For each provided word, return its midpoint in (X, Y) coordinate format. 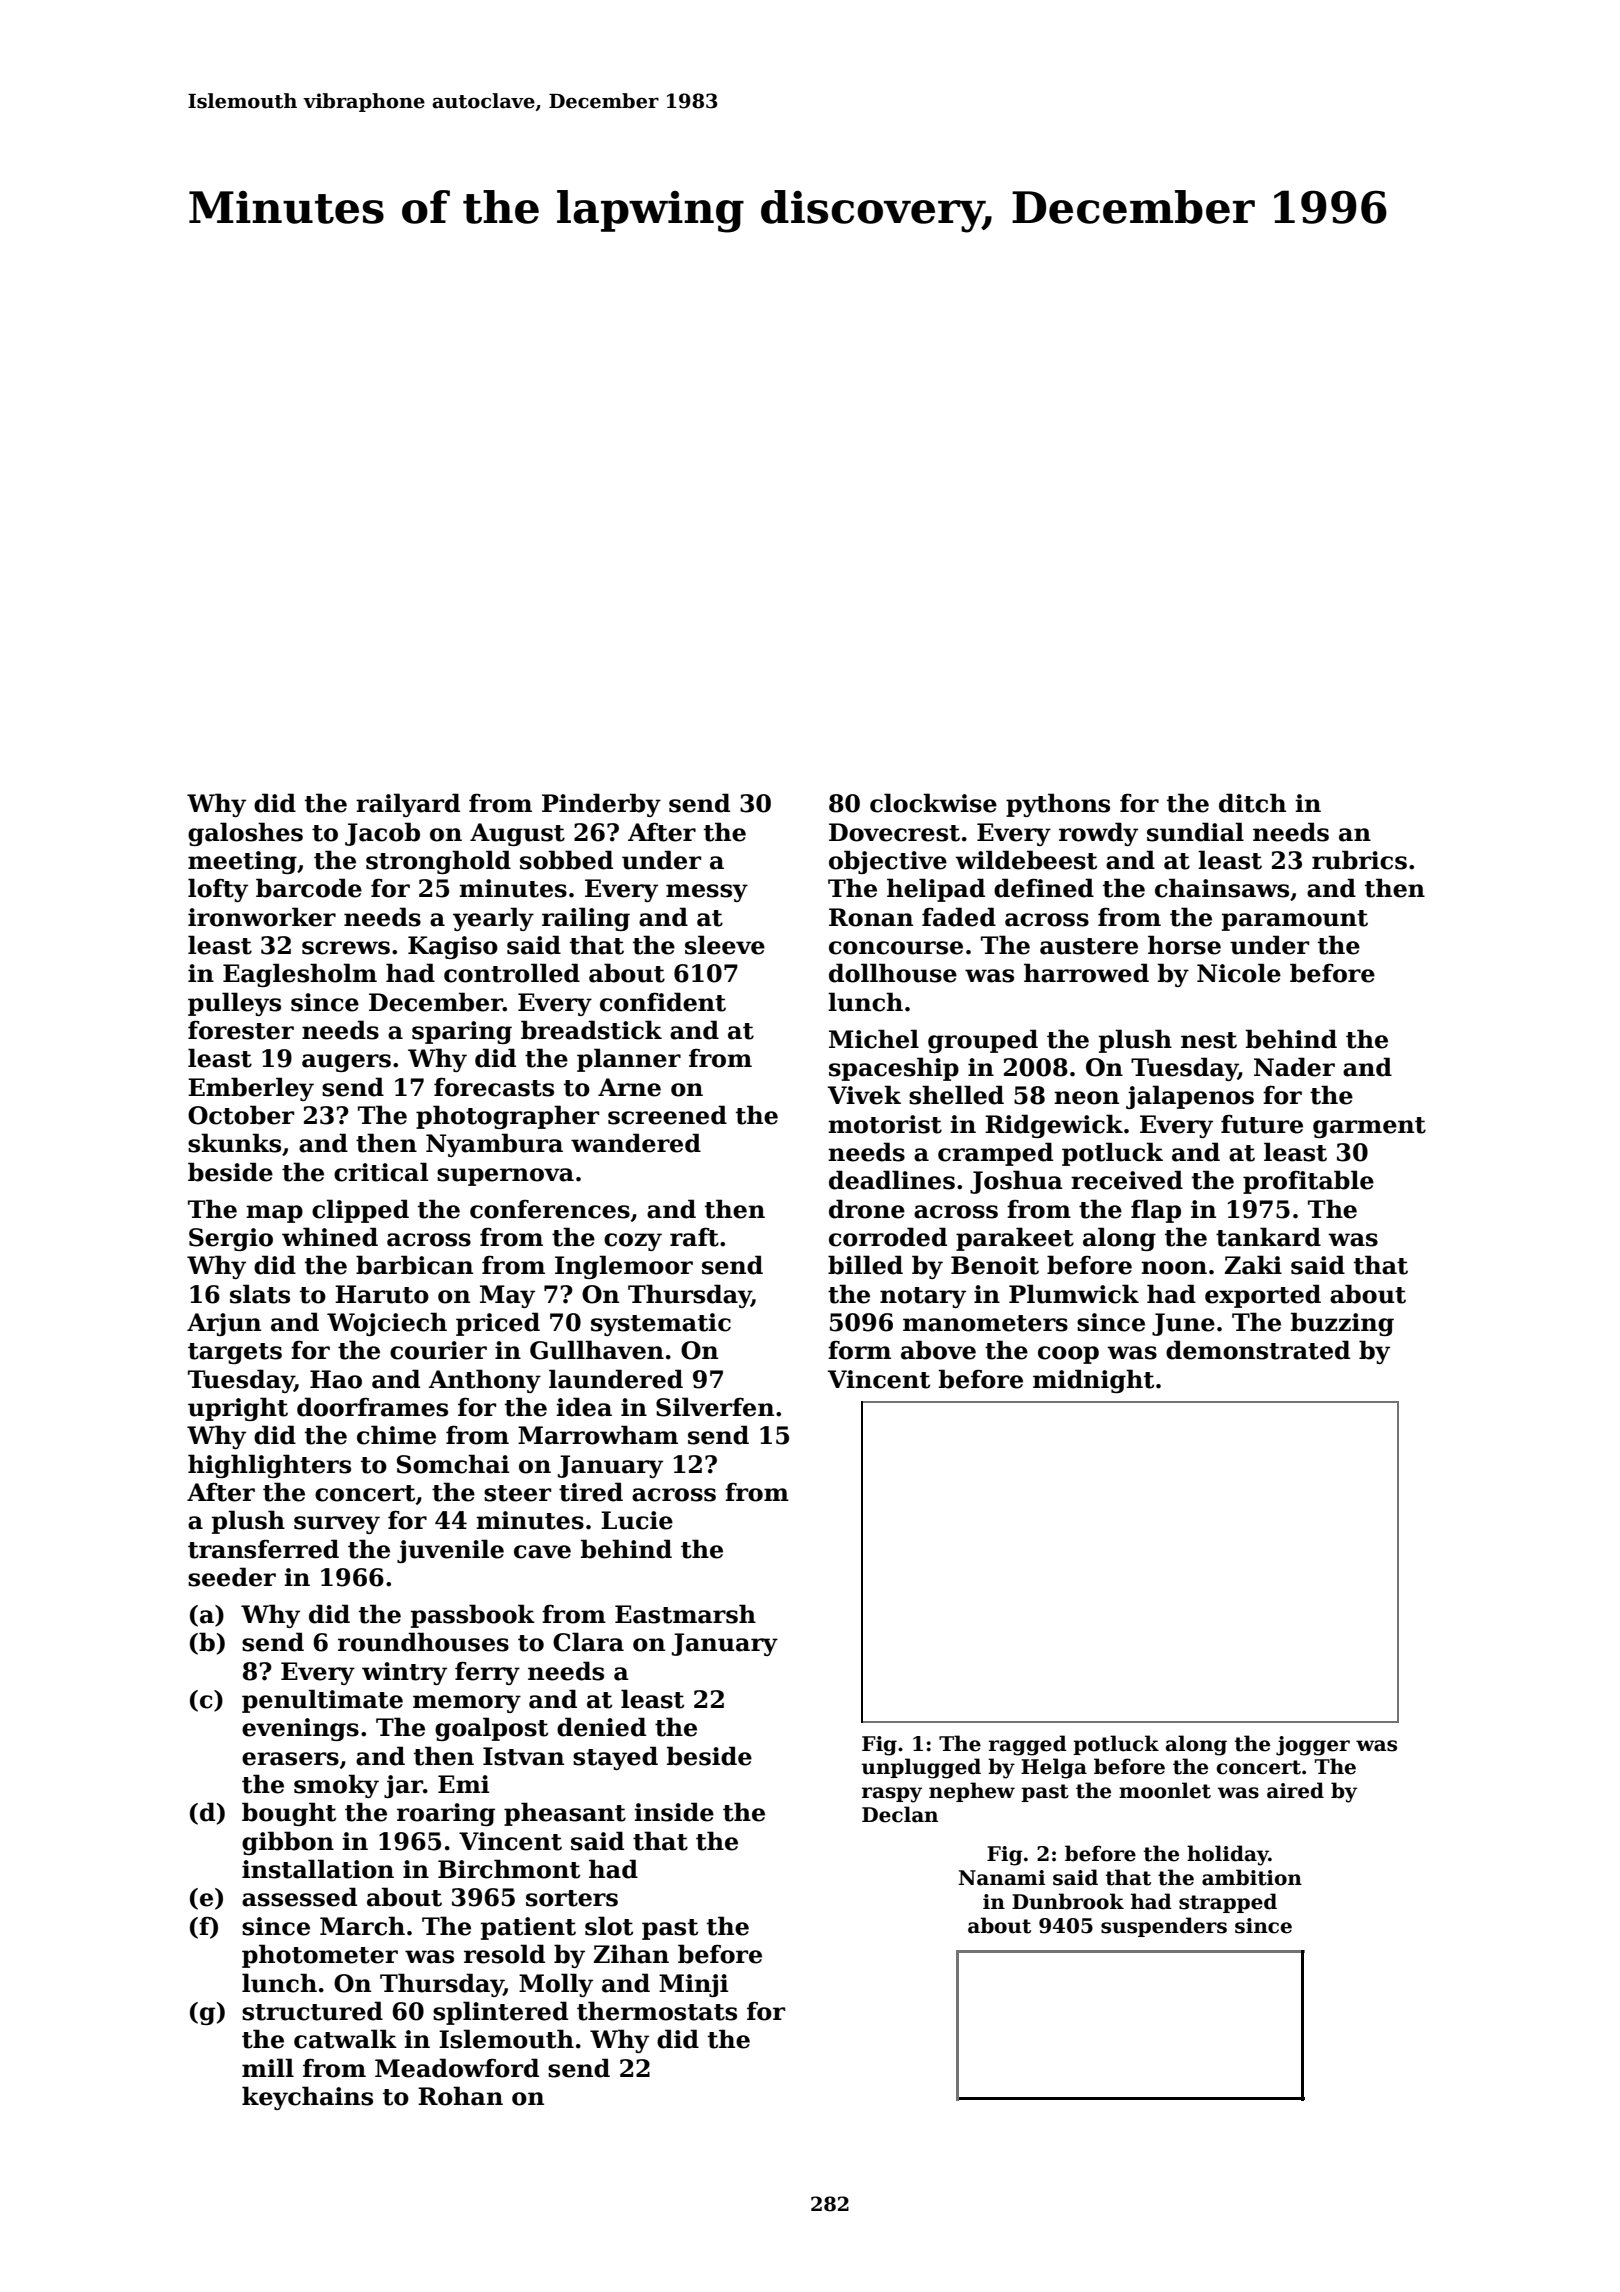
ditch (1252, 803)
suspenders (1164, 1927)
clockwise (933, 803)
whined (330, 1237)
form (859, 1350)
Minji (693, 1985)
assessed (299, 1897)
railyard (408, 805)
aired (1295, 1790)
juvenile (450, 1551)
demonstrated (1258, 1350)
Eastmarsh (685, 1614)
